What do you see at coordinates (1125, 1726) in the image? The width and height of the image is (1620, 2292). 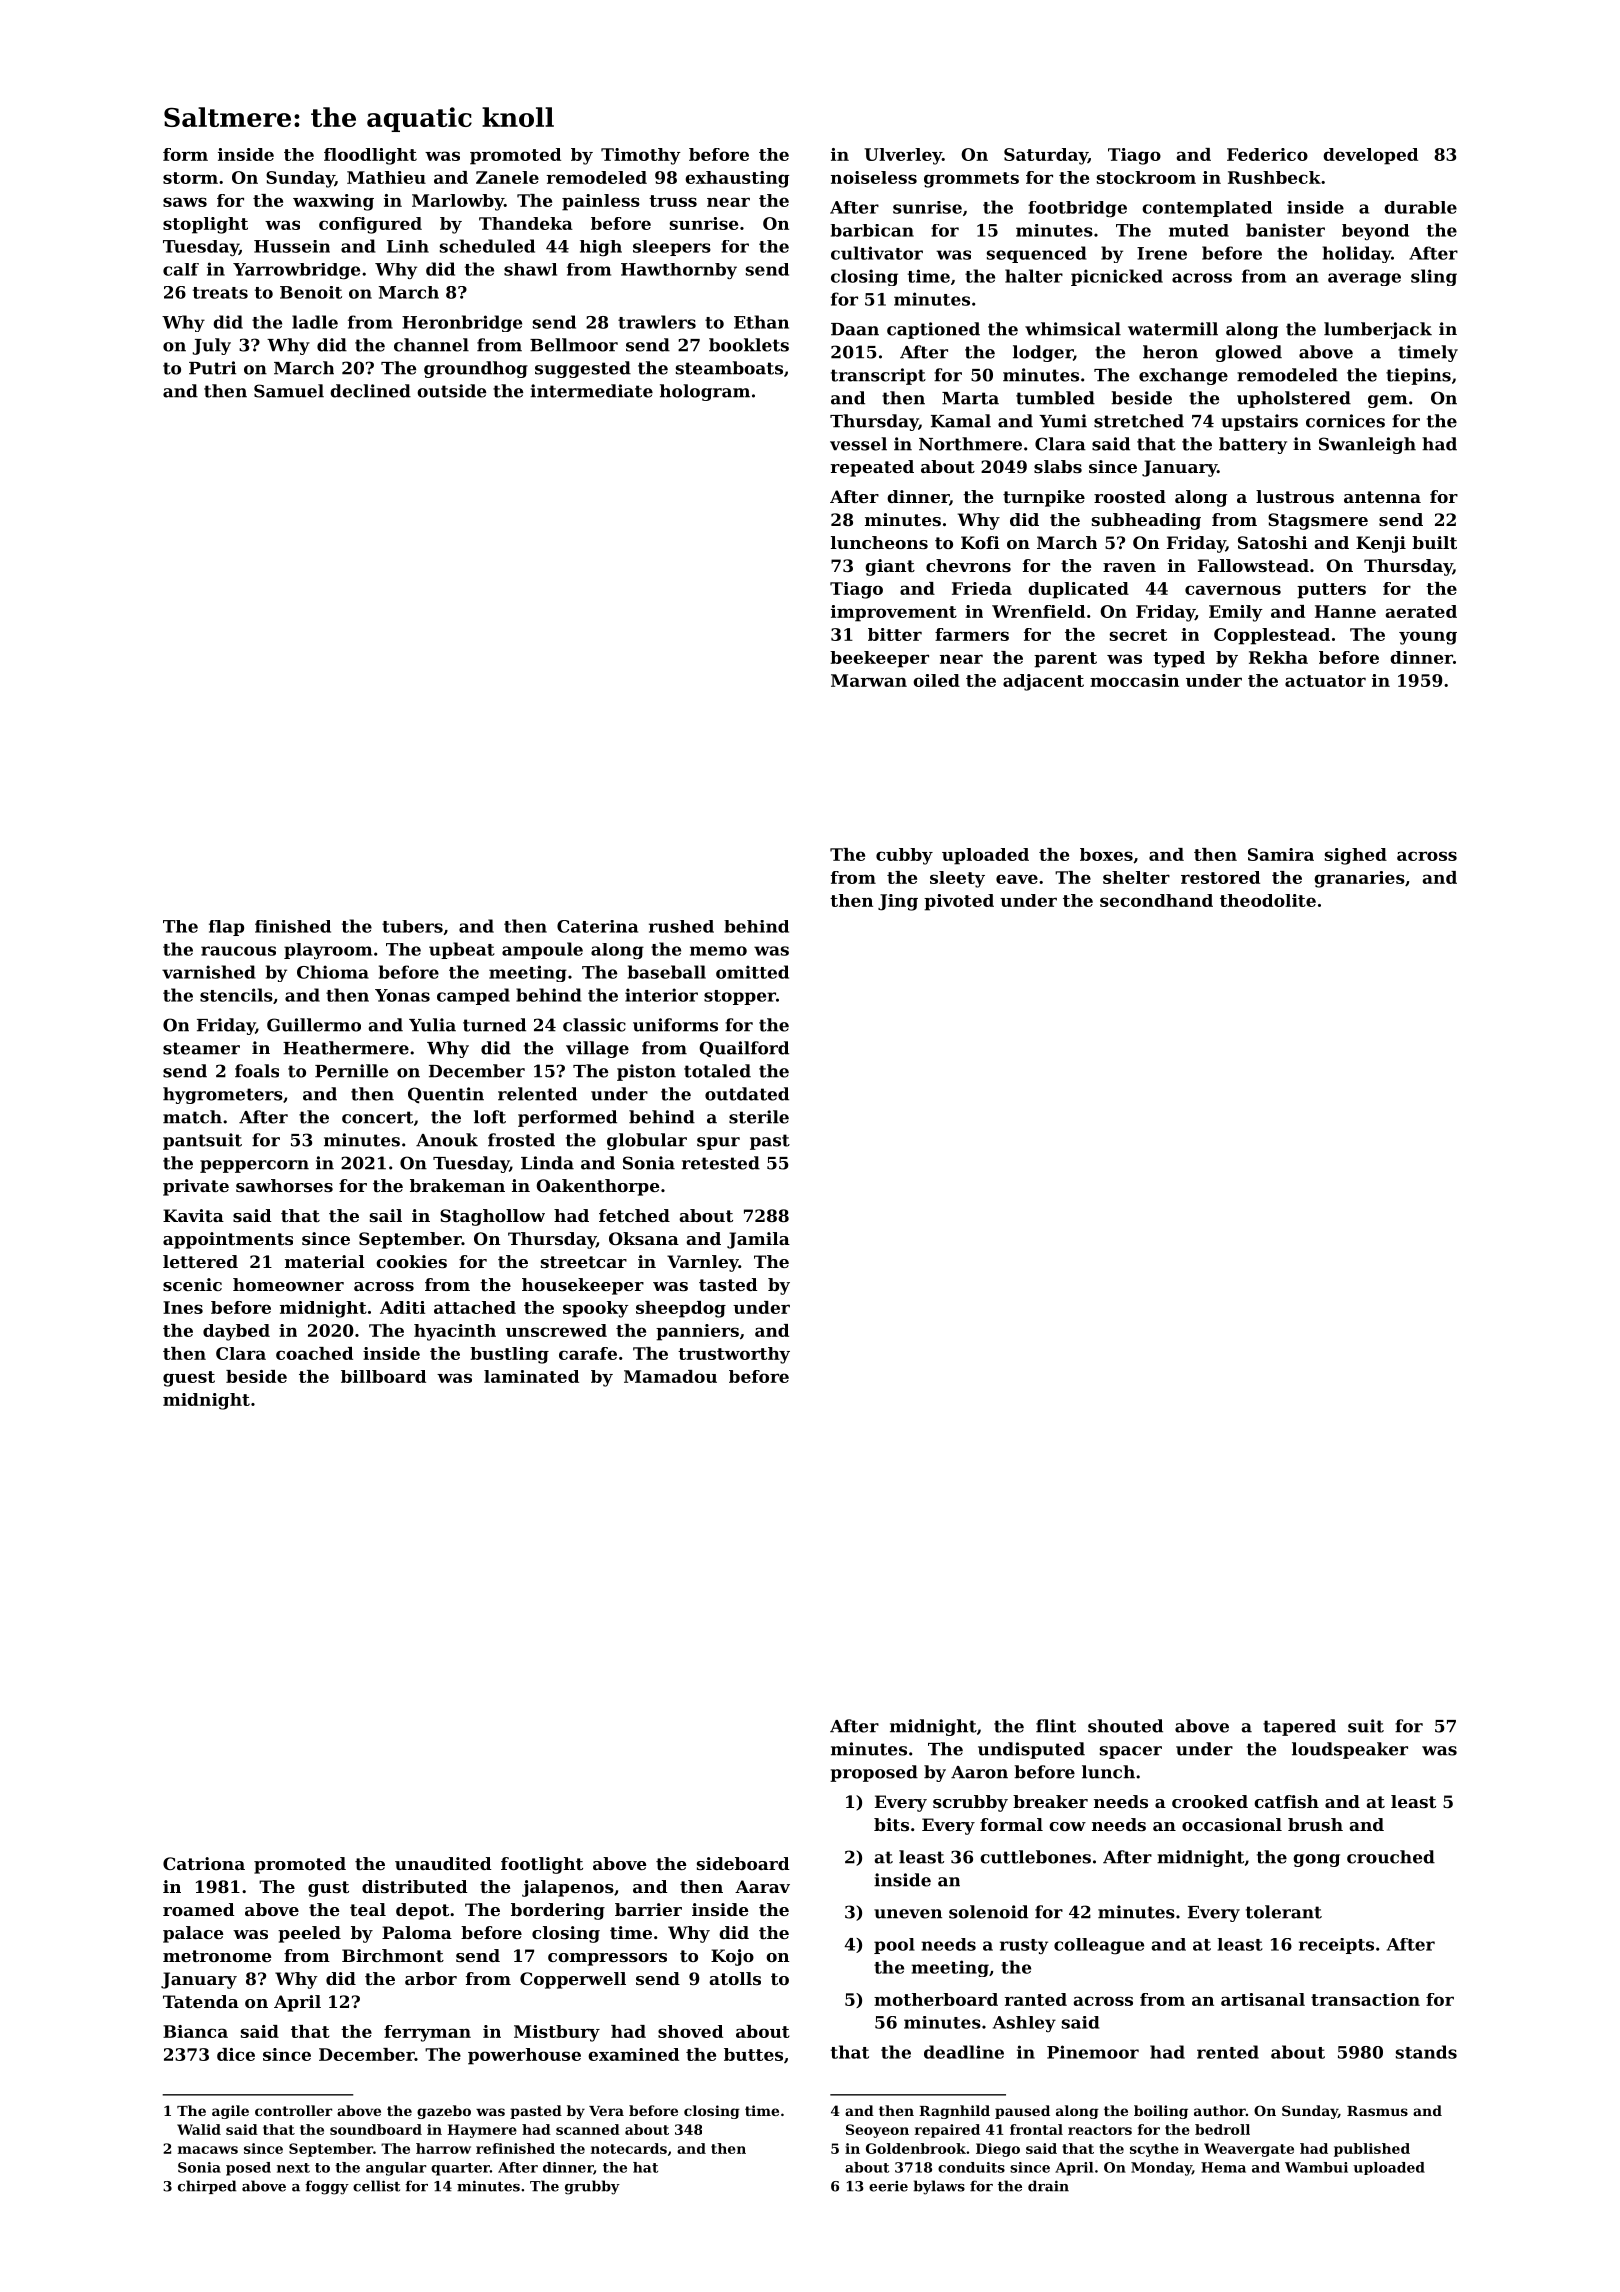 I see `shouted` at bounding box center [1125, 1726].
